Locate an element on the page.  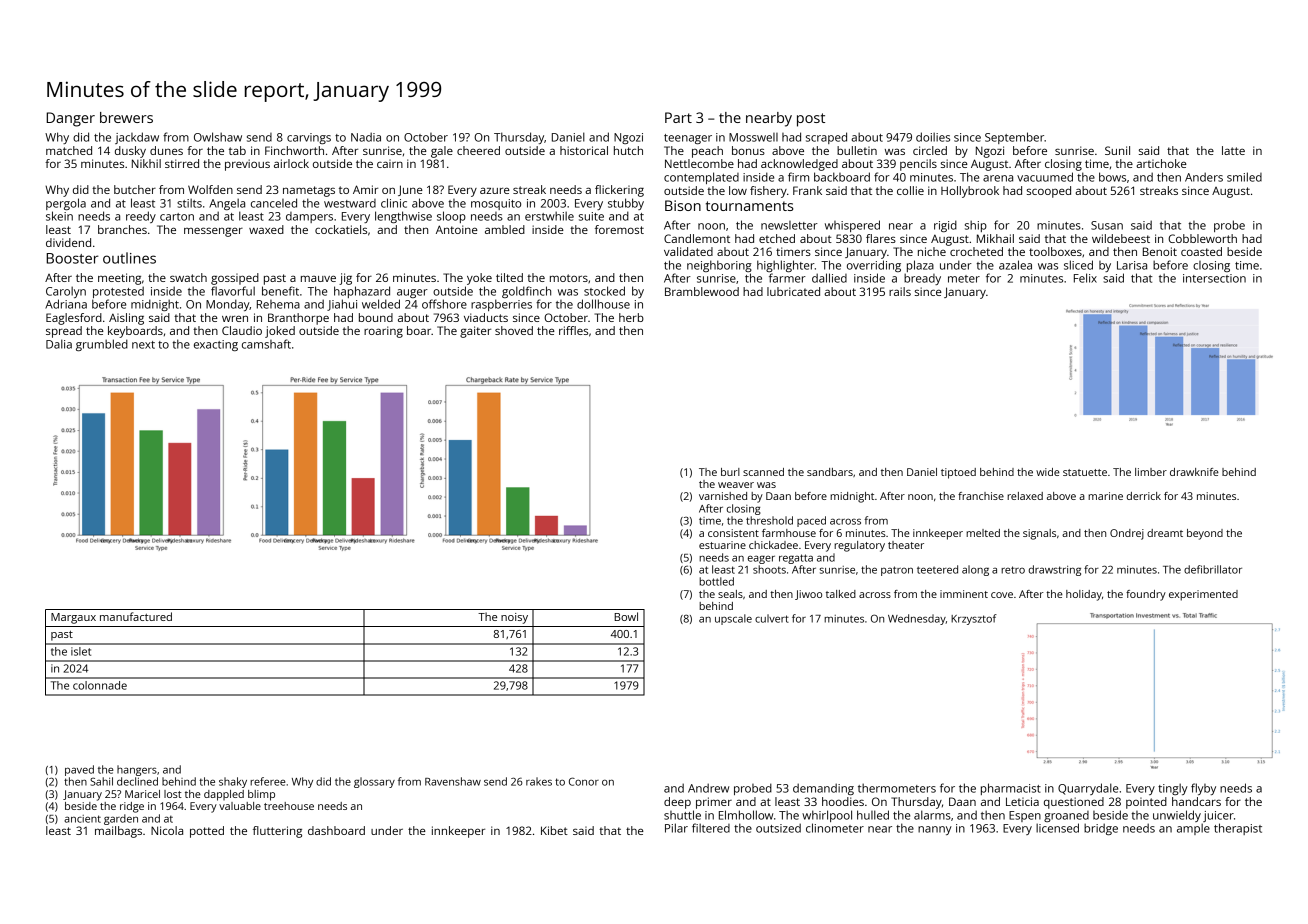
wide is located at coordinates (1048, 472).
